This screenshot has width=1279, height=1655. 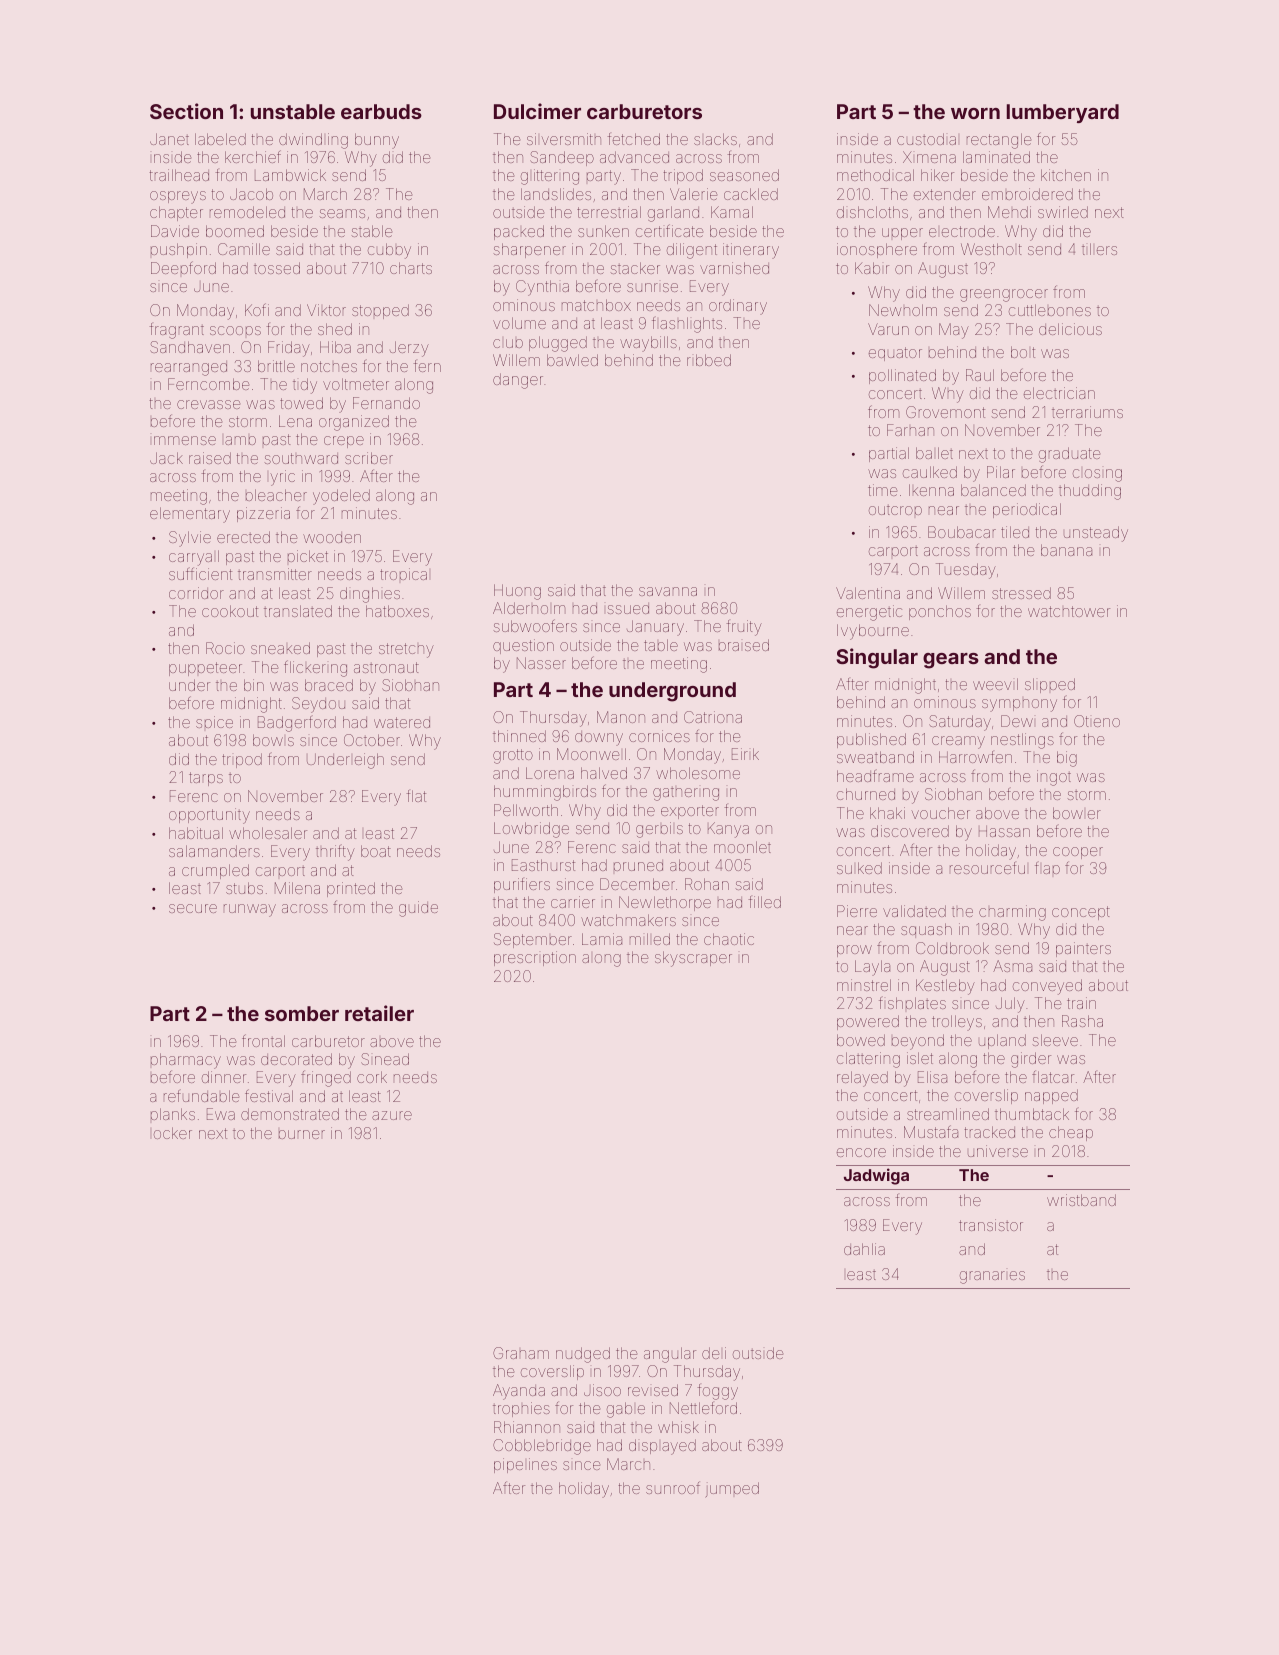 I want to click on thrifty, so click(x=335, y=852).
